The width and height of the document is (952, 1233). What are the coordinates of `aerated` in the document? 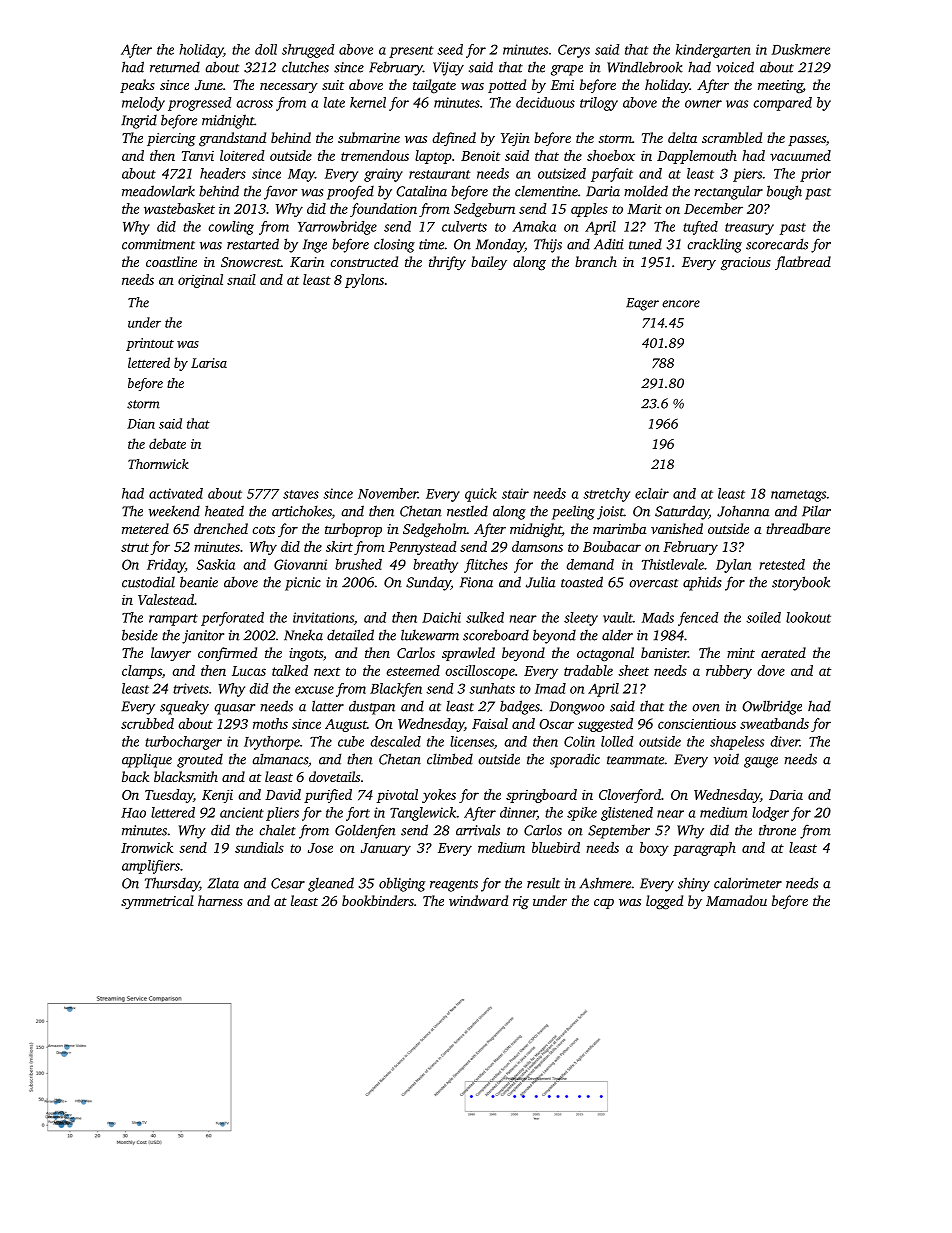 It's located at (783, 652).
